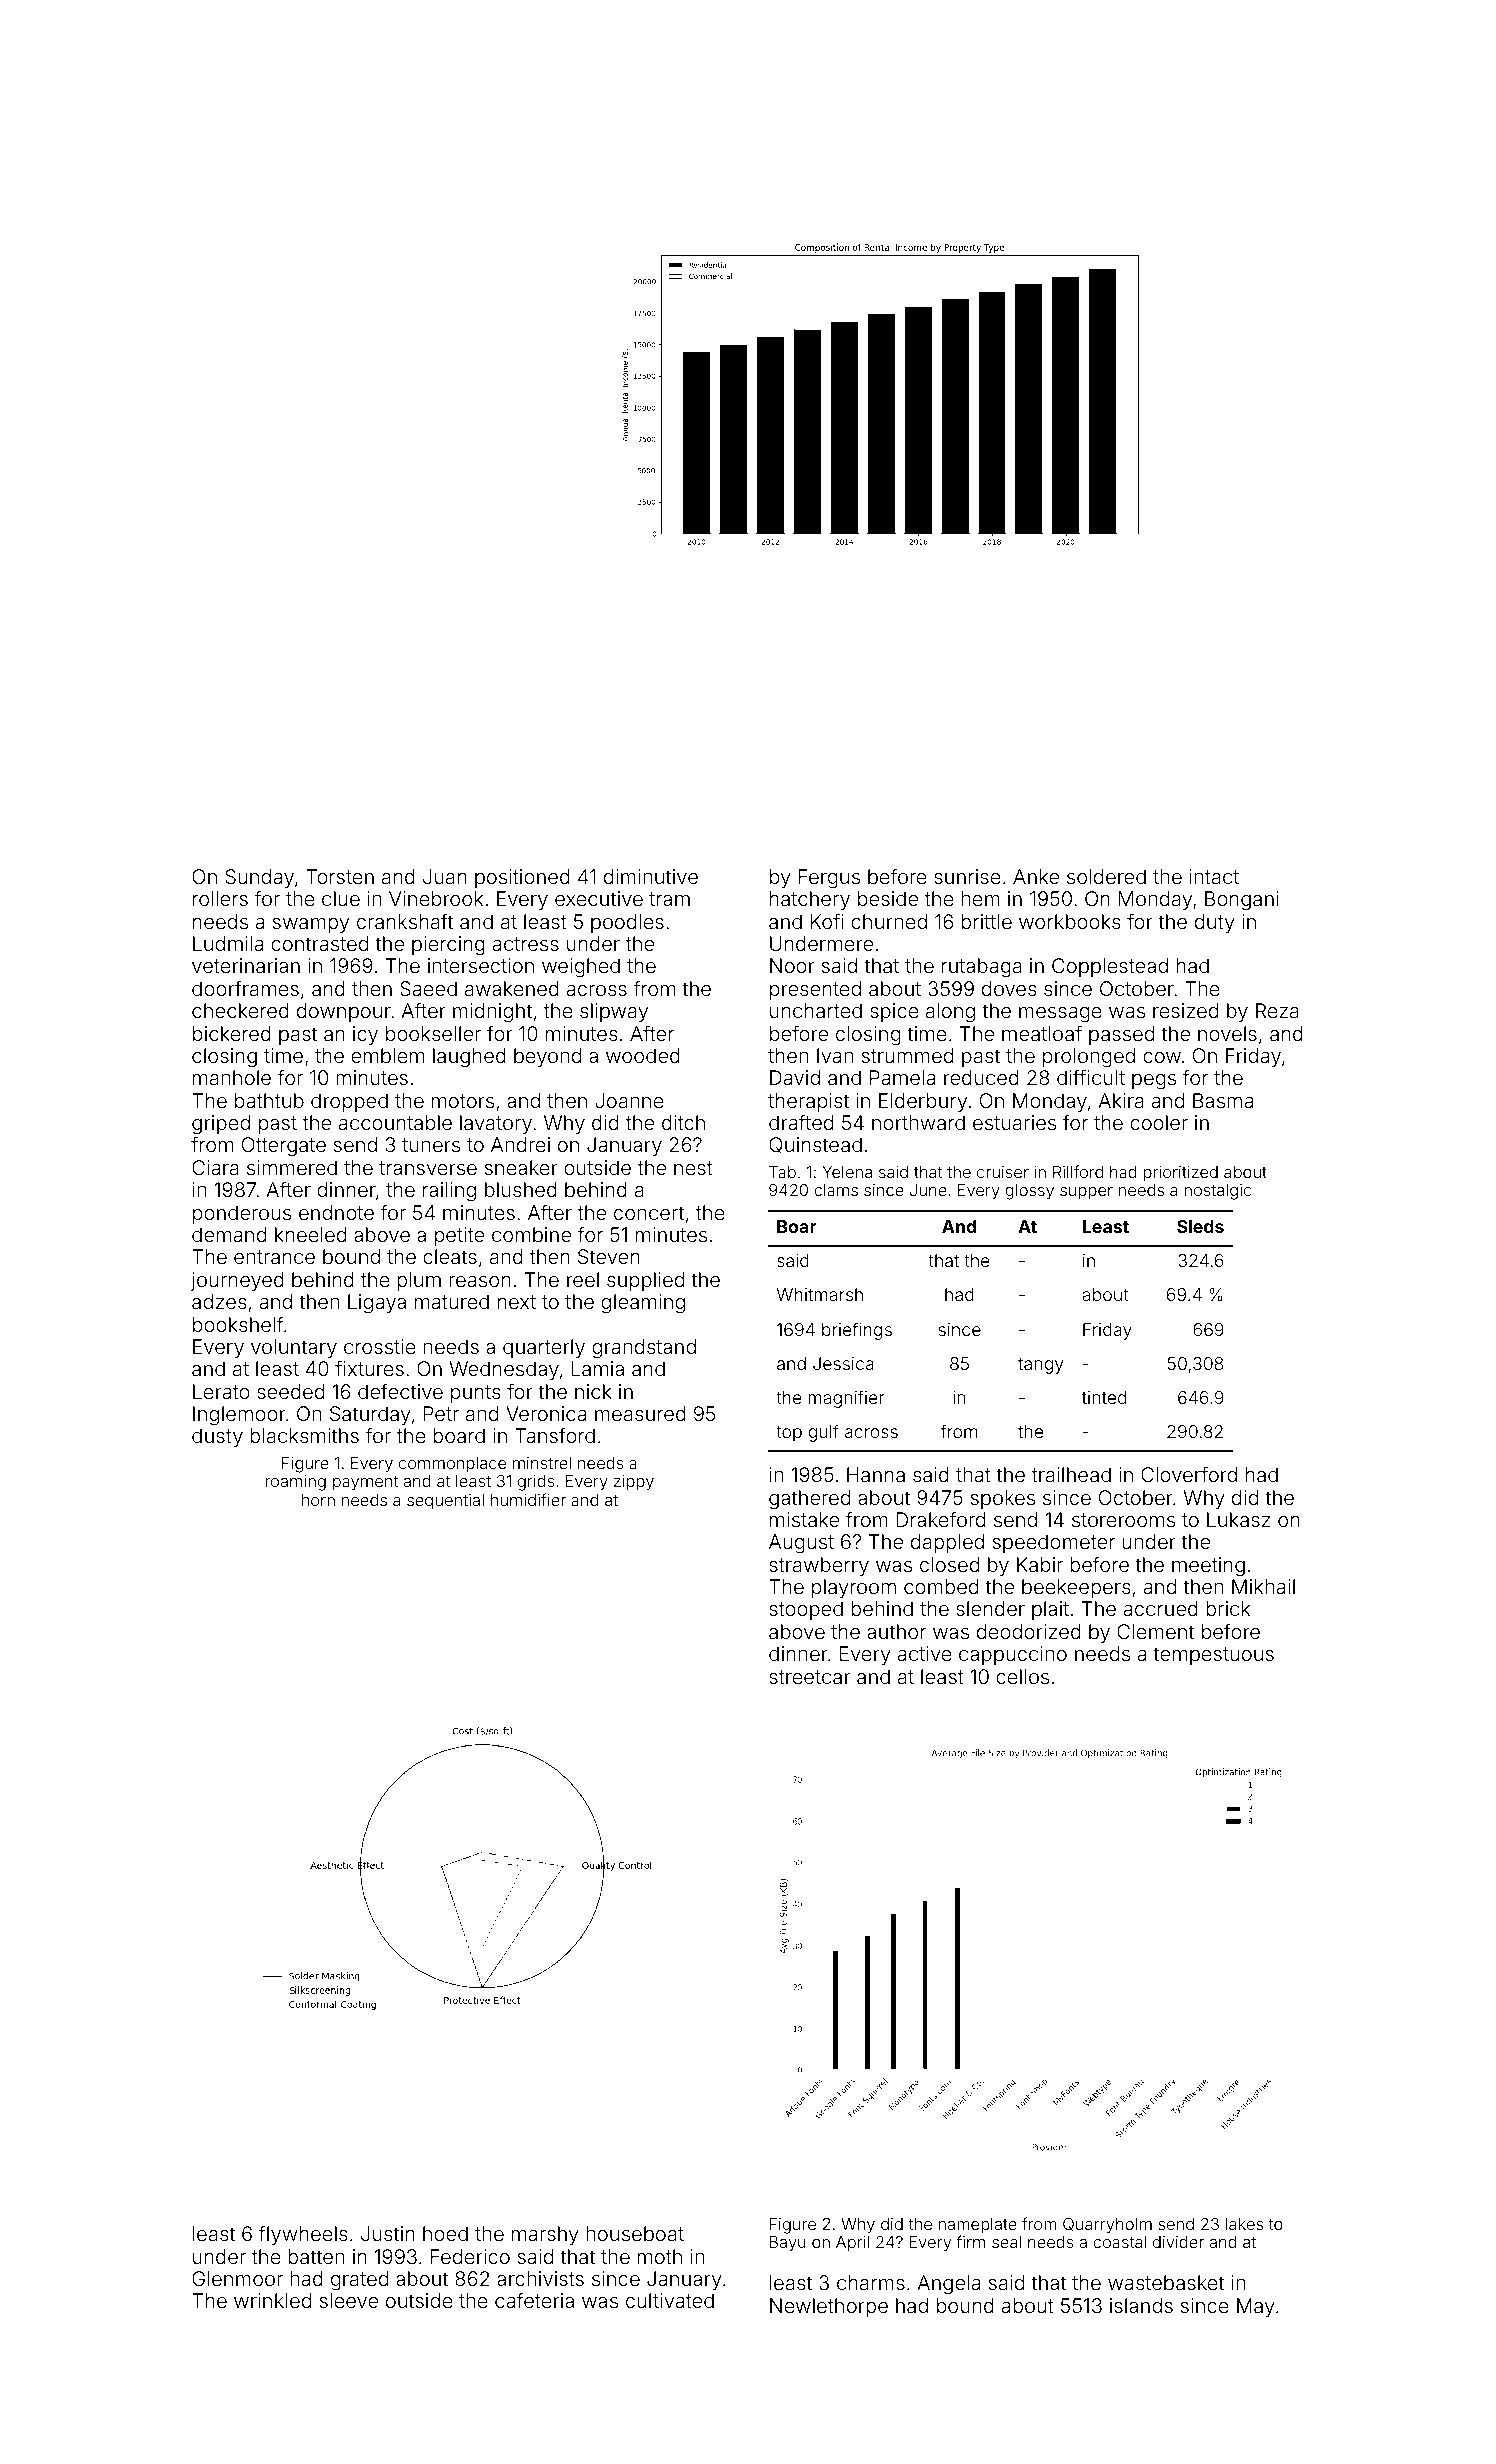 This screenshot has height=2464, width=1496. Describe the element at coordinates (925, 1653) in the screenshot. I see `active` at that location.
